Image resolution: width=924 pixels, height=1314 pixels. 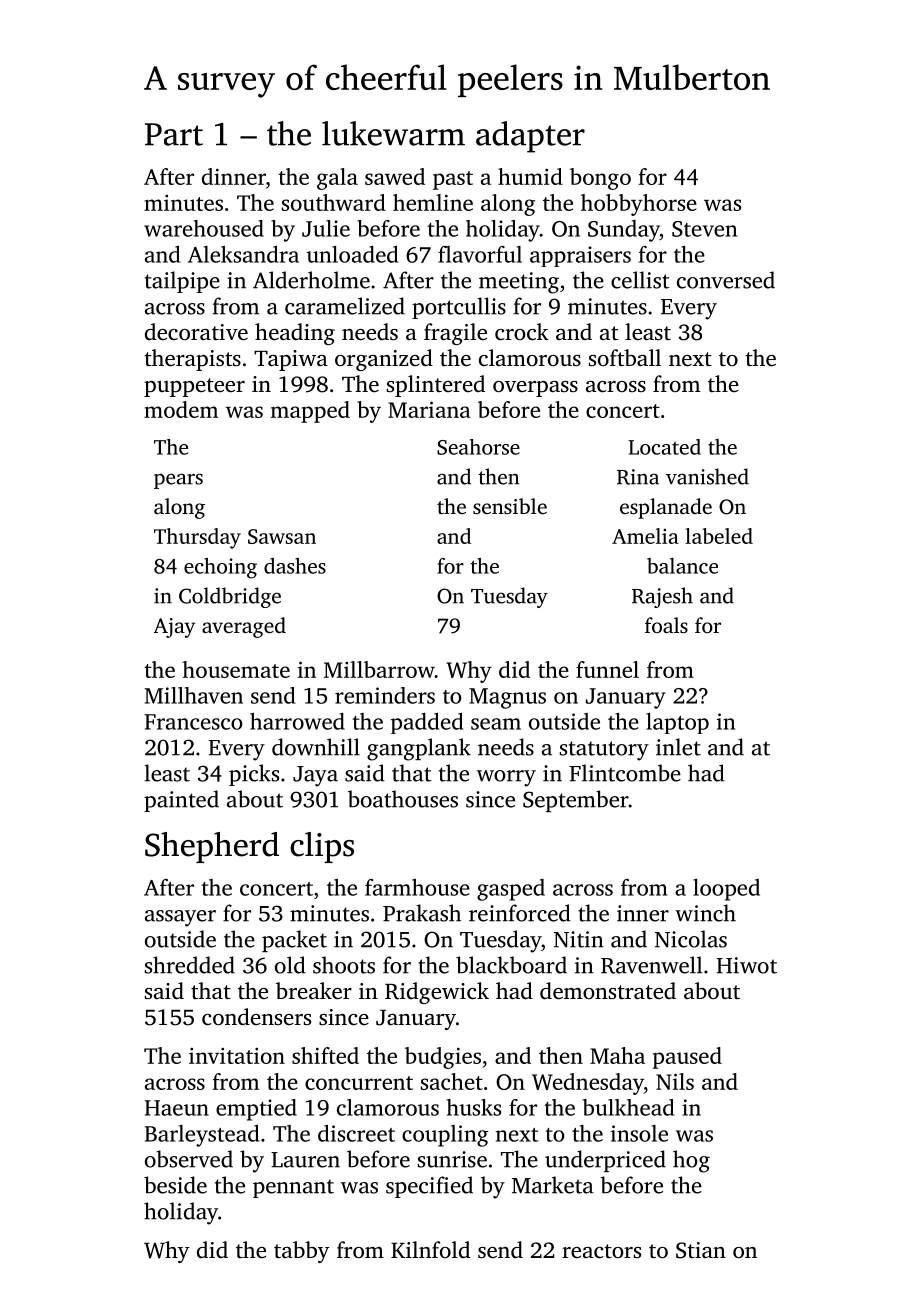 I want to click on downhill, so click(x=316, y=747).
